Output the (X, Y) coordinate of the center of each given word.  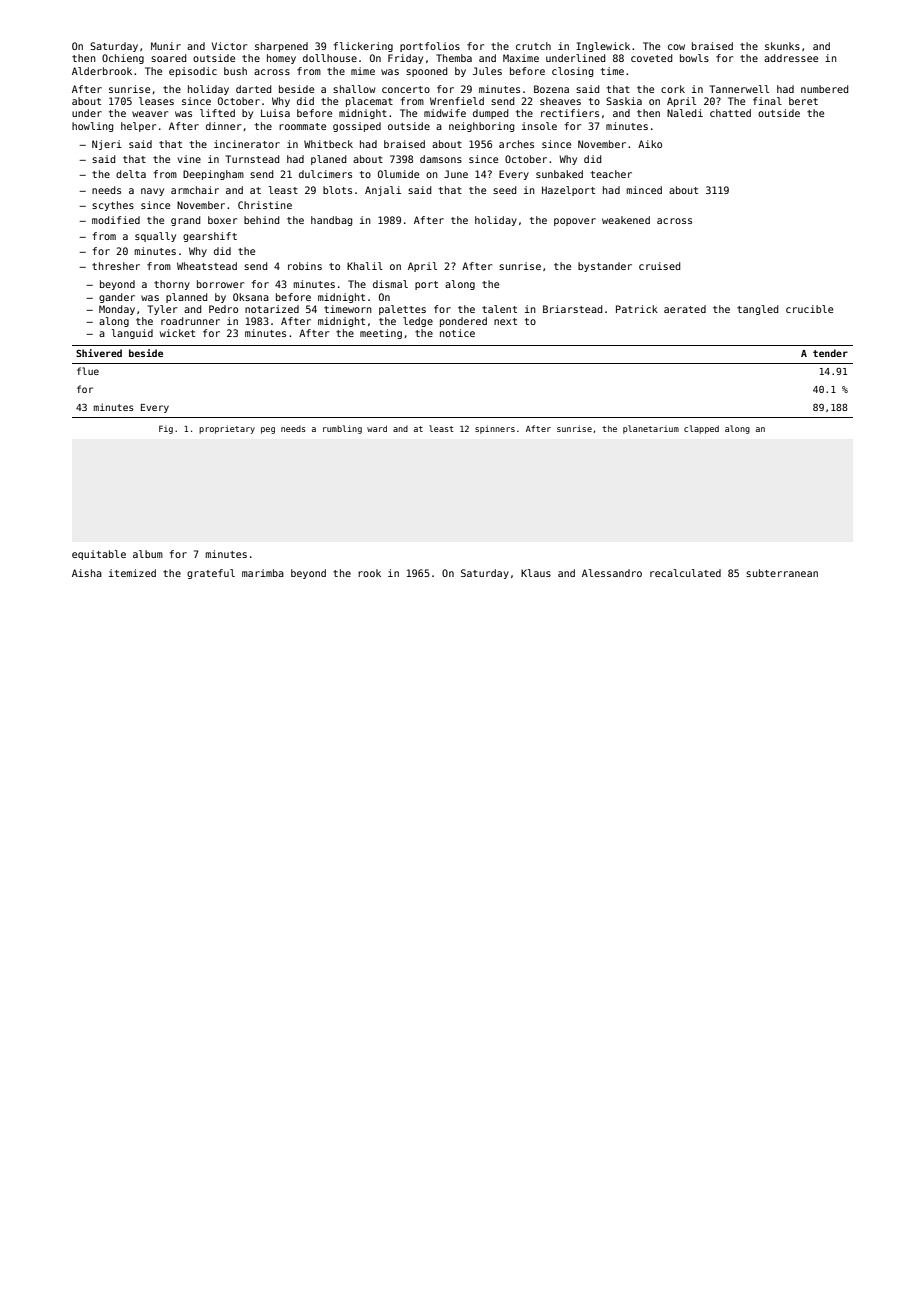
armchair (195, 190)
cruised (659, 266)
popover (575, 222)
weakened (626, 220)
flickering (363, 47)
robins (305, 266)
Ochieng (123, 59)
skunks (782, 46)
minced (644, 190)
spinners (495, 429)
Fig (166, 429)
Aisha (87, 573)
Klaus (536, 573)
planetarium (651, 429)
